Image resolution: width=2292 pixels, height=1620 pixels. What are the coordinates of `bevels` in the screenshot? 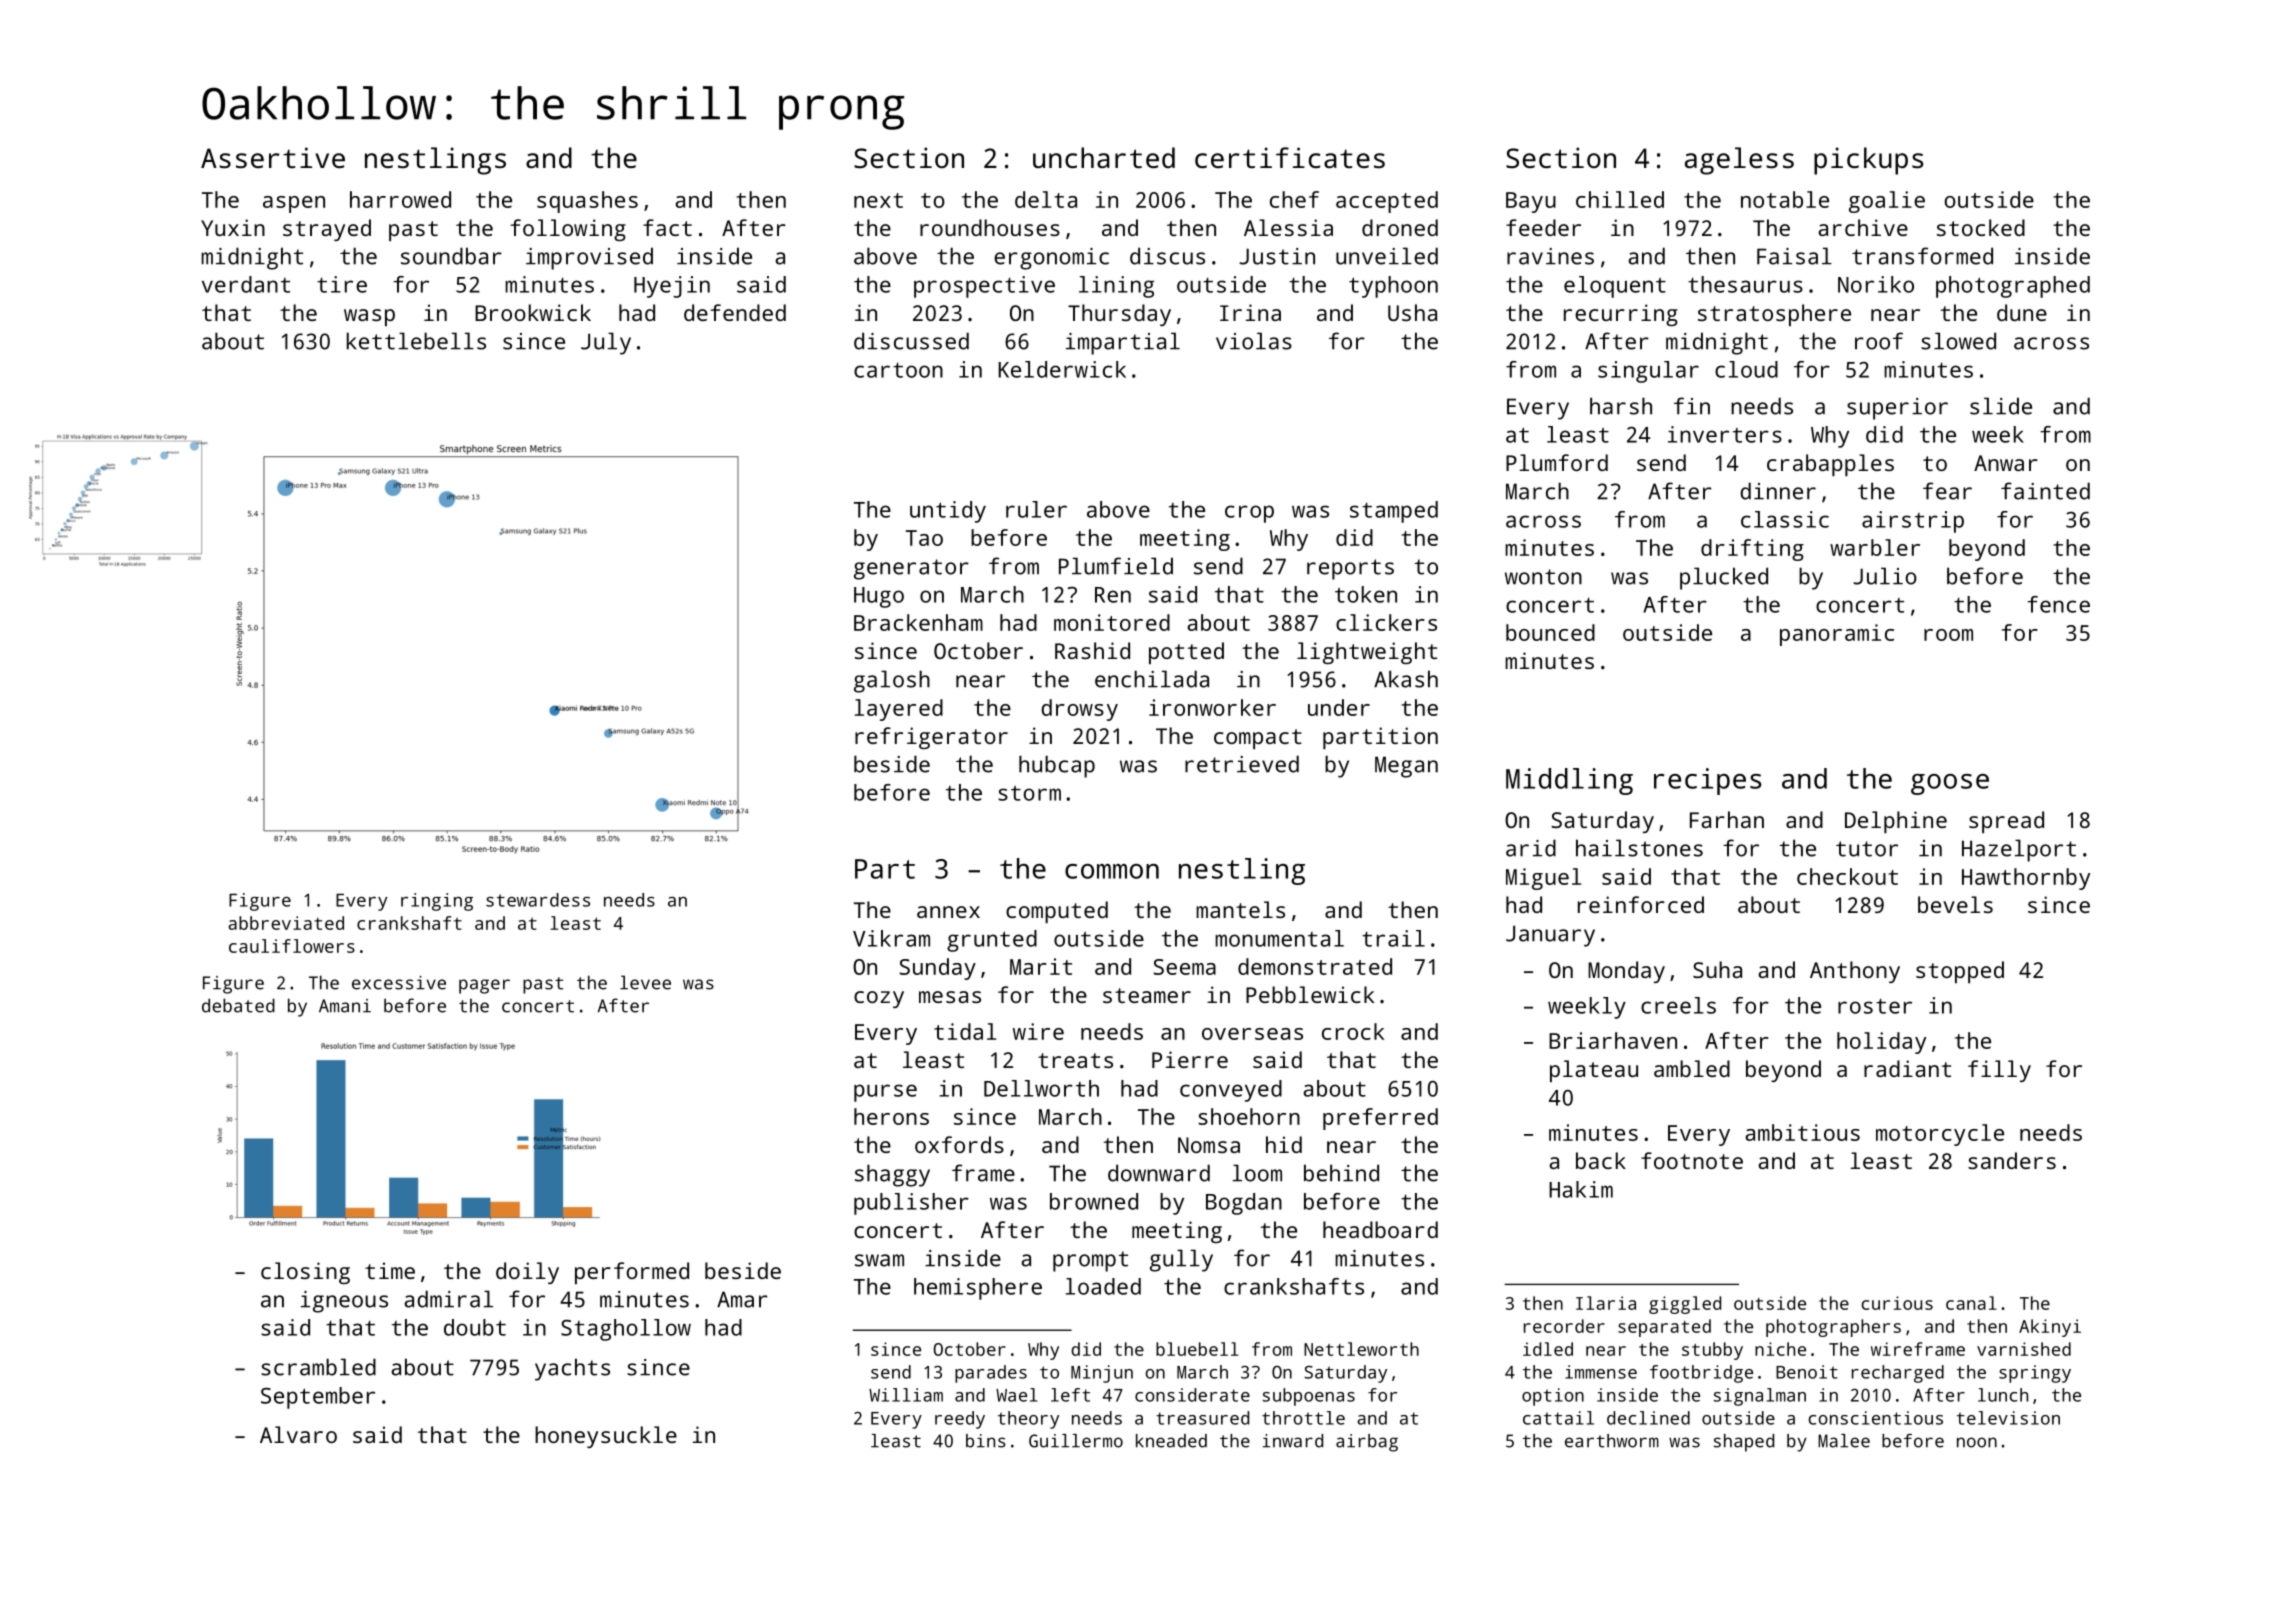 It's located at (1955, 904).
